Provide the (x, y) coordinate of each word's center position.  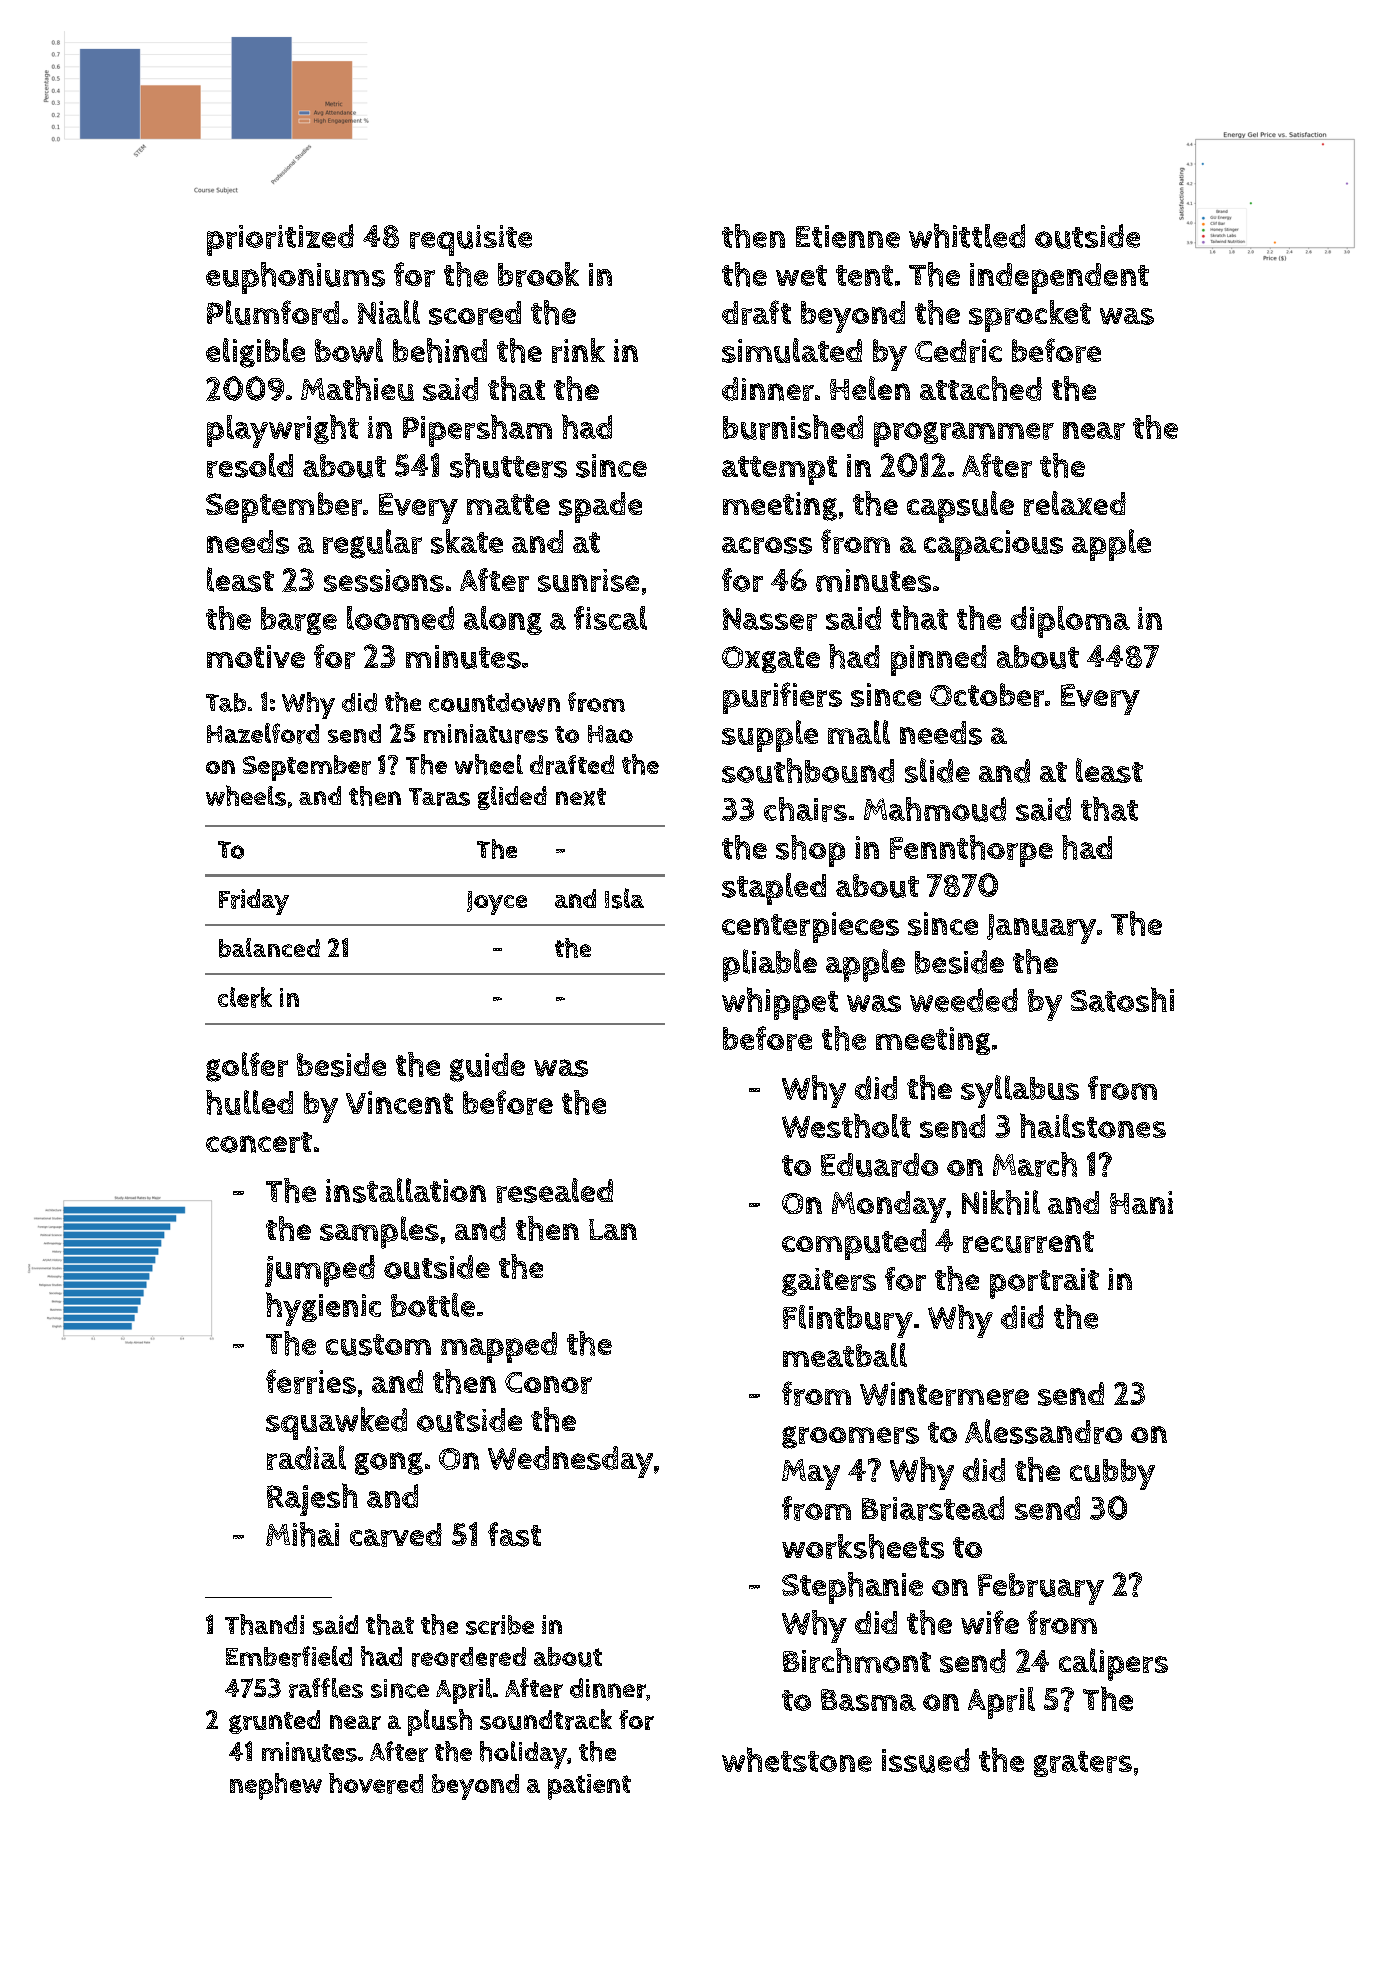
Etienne (848, 236)
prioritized (280, 240)
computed (854, 1244)
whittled (967, 235)
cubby (1112, 1474)
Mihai (302, 1534)
